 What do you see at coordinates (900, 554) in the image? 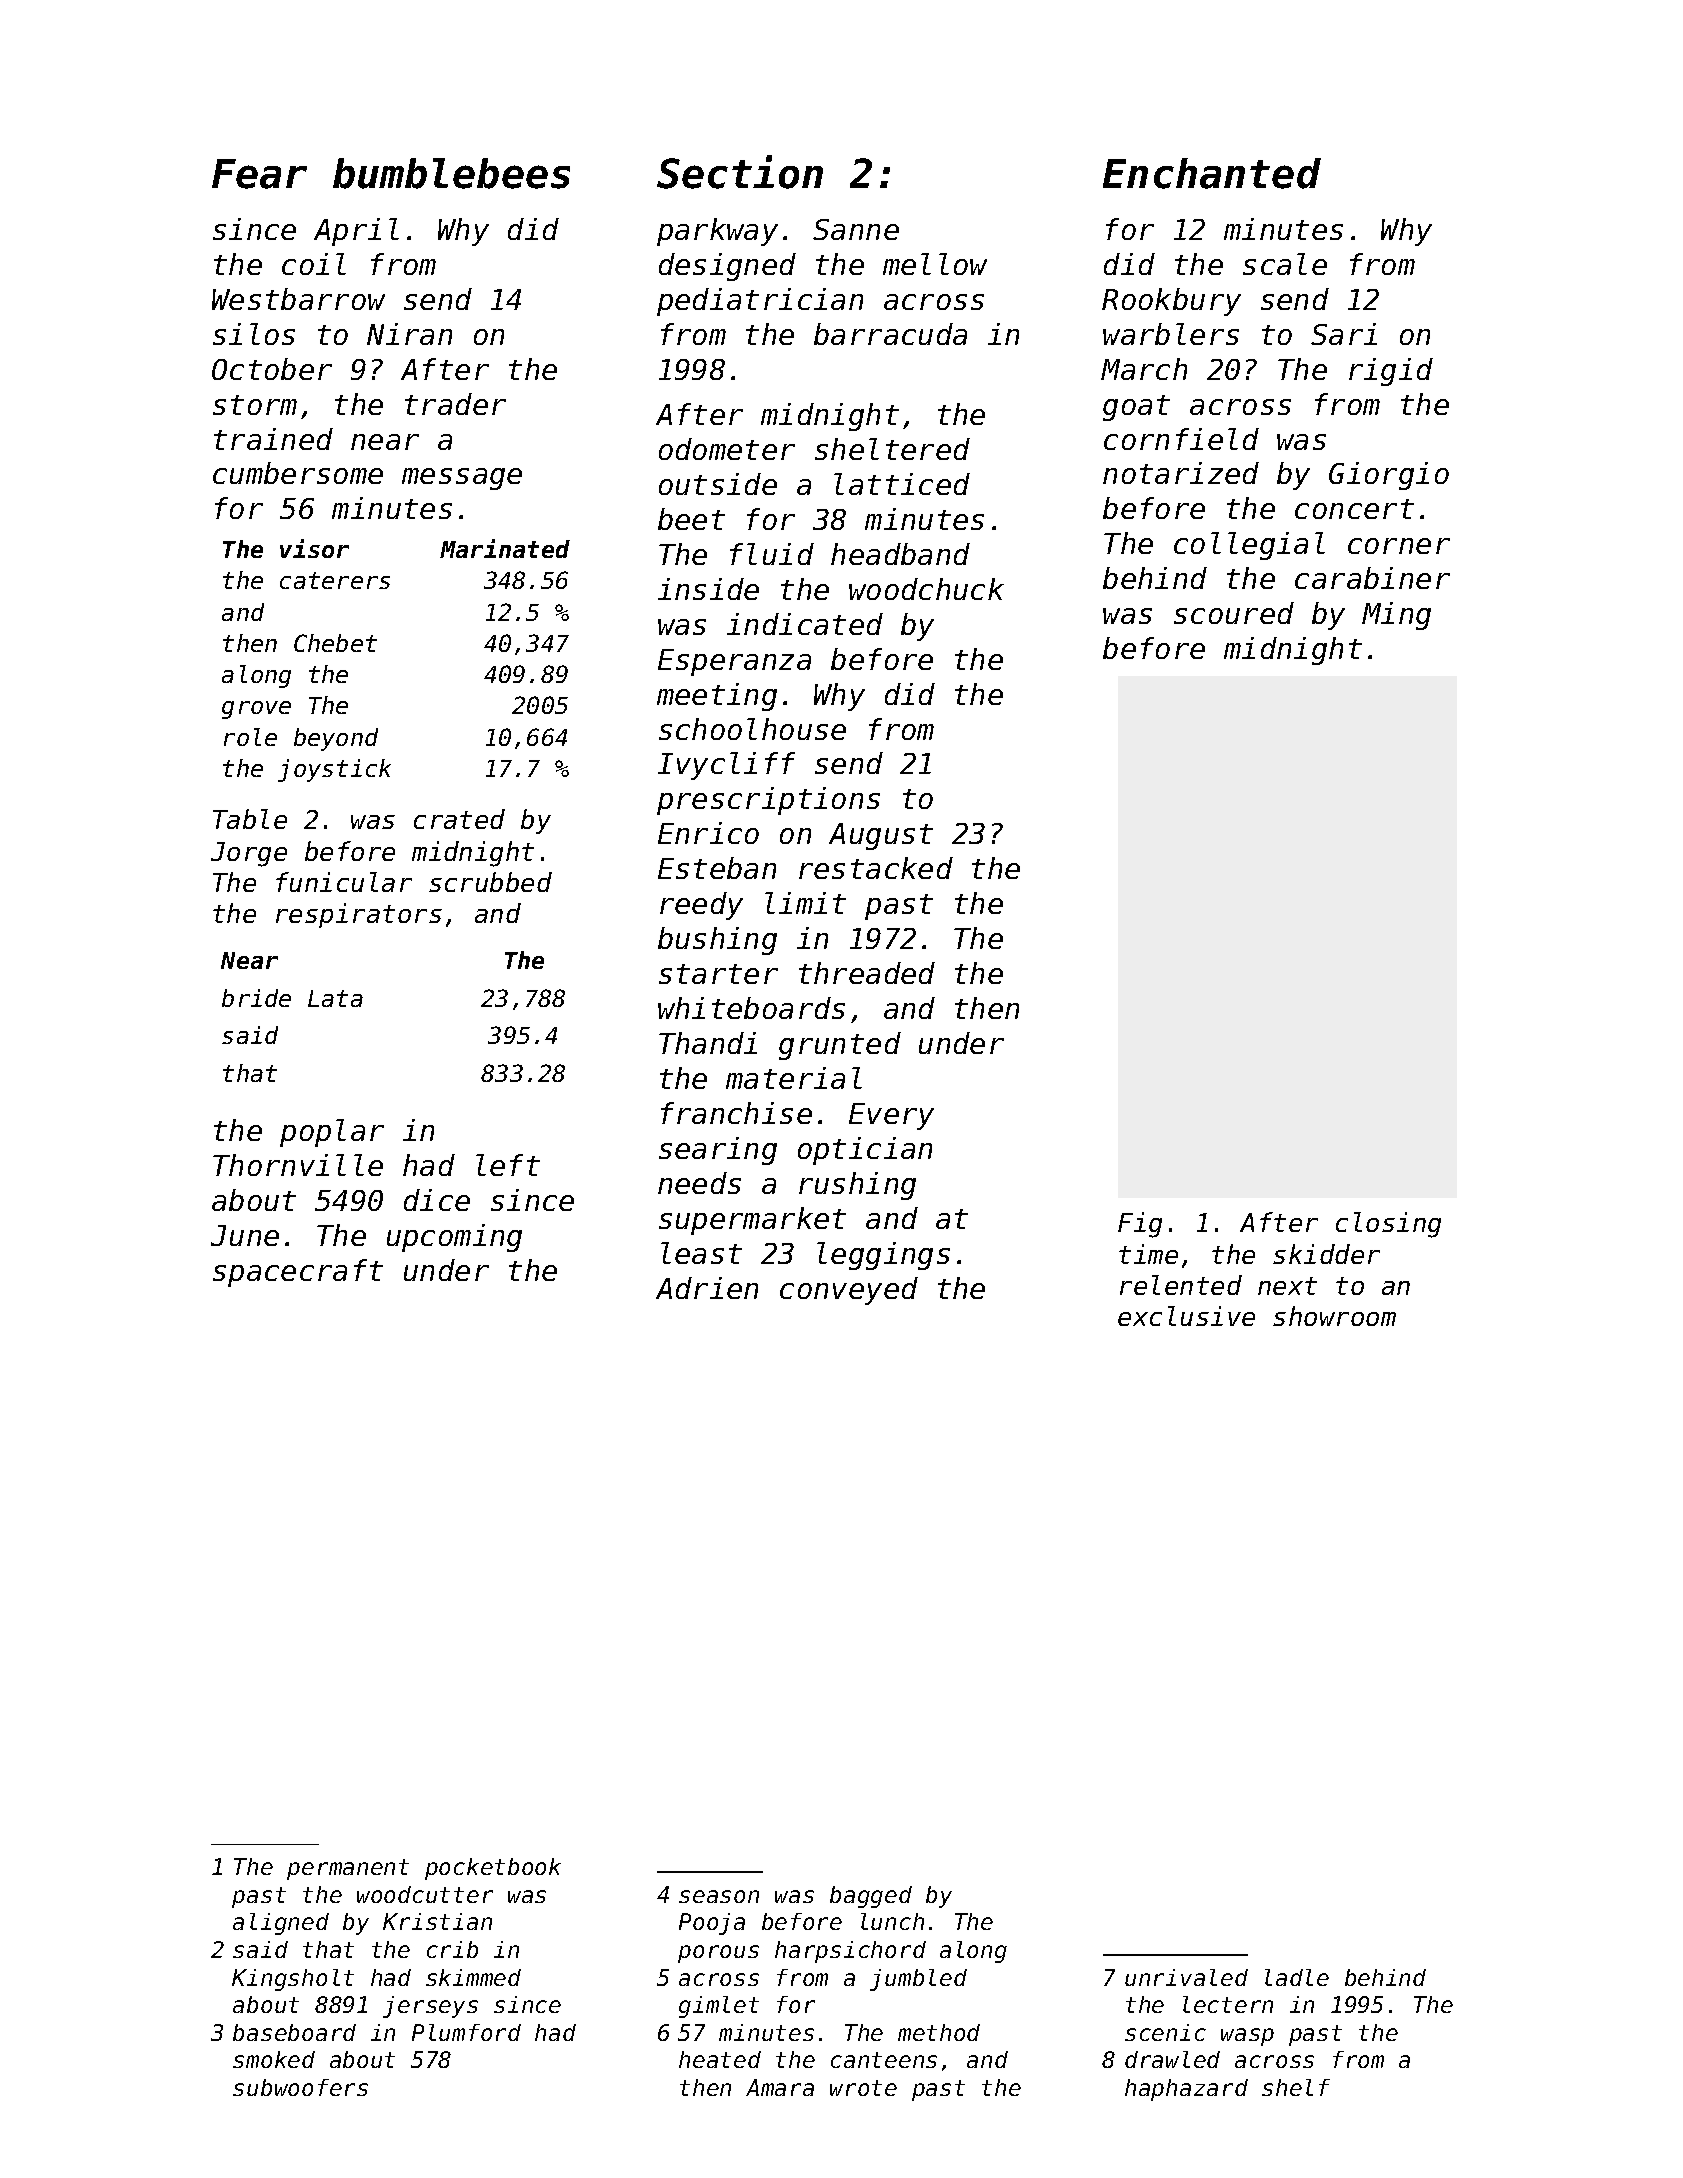
I see `headband` at bounding box center [900, 554].
